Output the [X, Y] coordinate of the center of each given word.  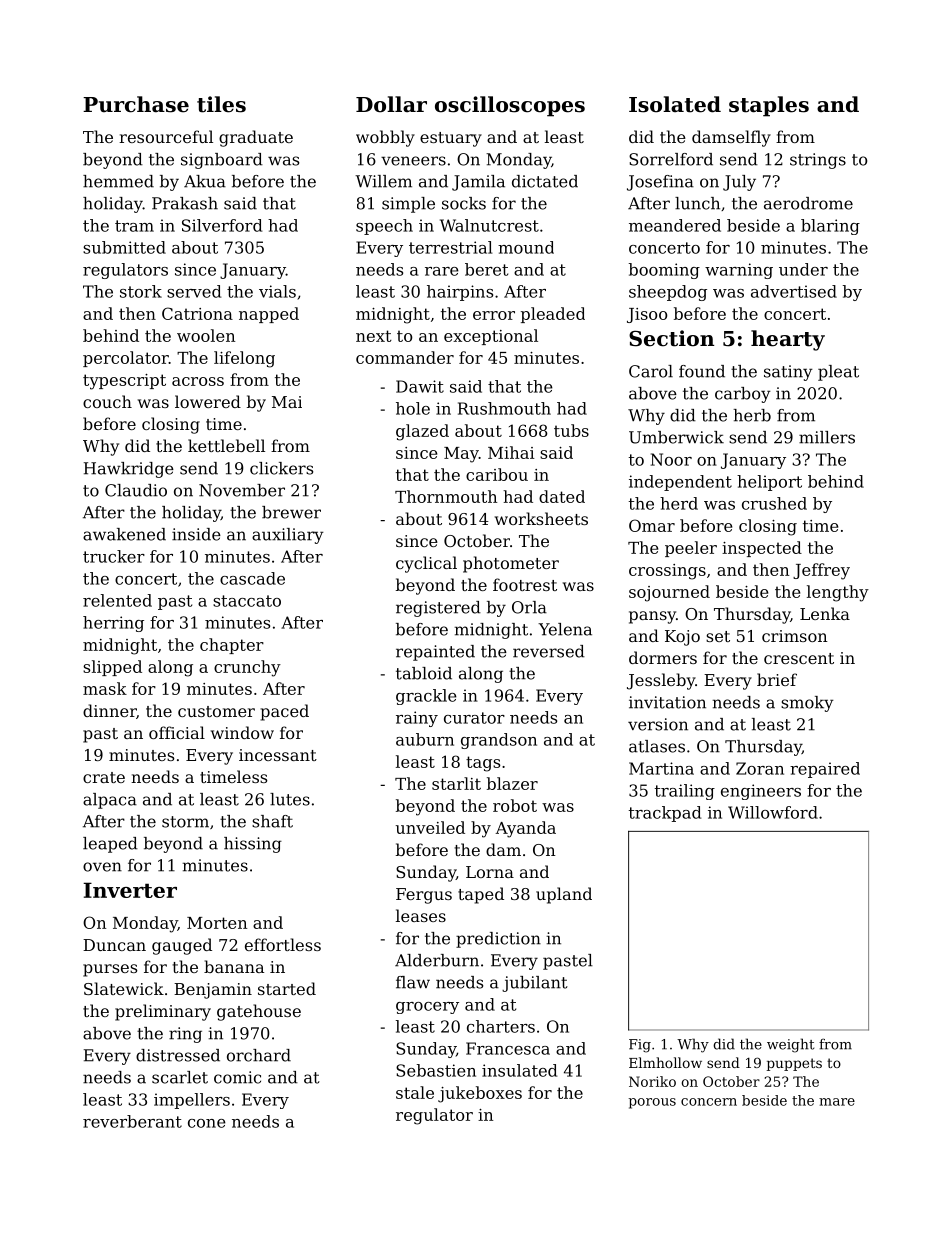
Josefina [660, 183]
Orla [529, 607]
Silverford [222, 225]
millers [827, 437]
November [242, 490]
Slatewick [124, 988]
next [374, 336]
